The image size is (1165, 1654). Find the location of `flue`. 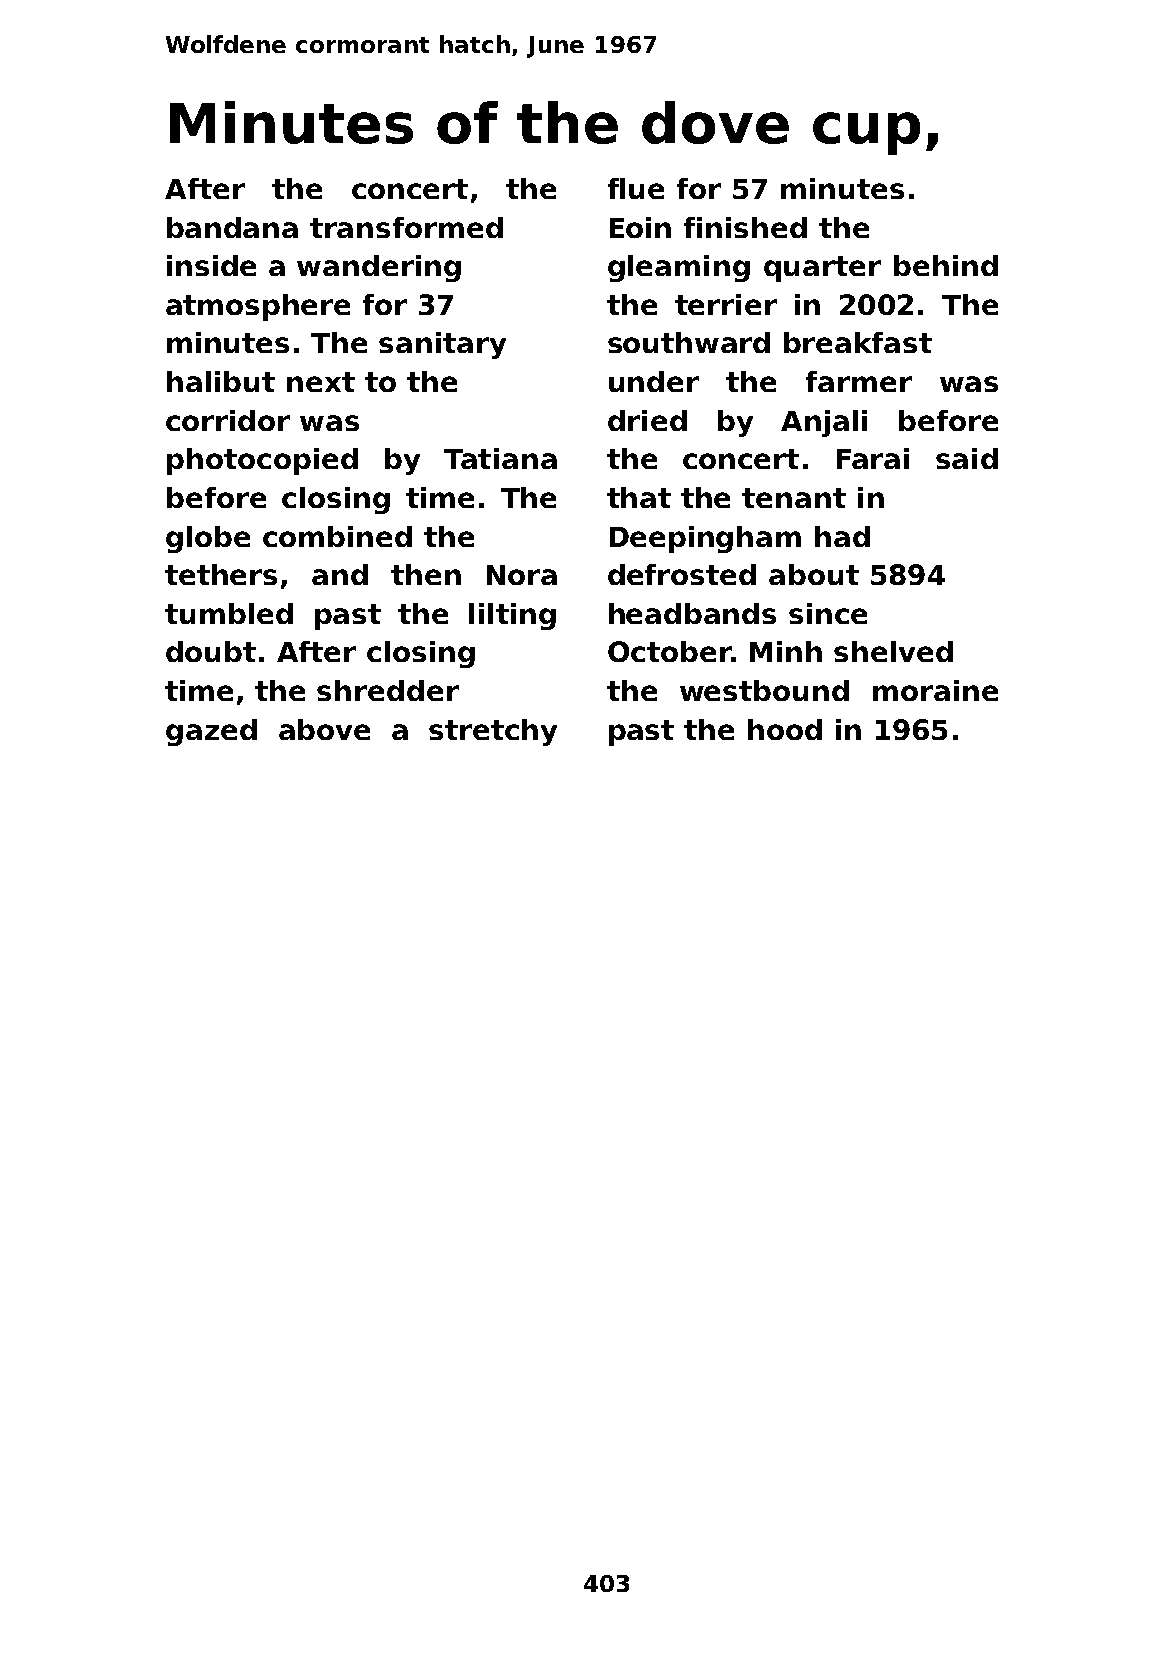

flue is located at coordinates (636, 188).
